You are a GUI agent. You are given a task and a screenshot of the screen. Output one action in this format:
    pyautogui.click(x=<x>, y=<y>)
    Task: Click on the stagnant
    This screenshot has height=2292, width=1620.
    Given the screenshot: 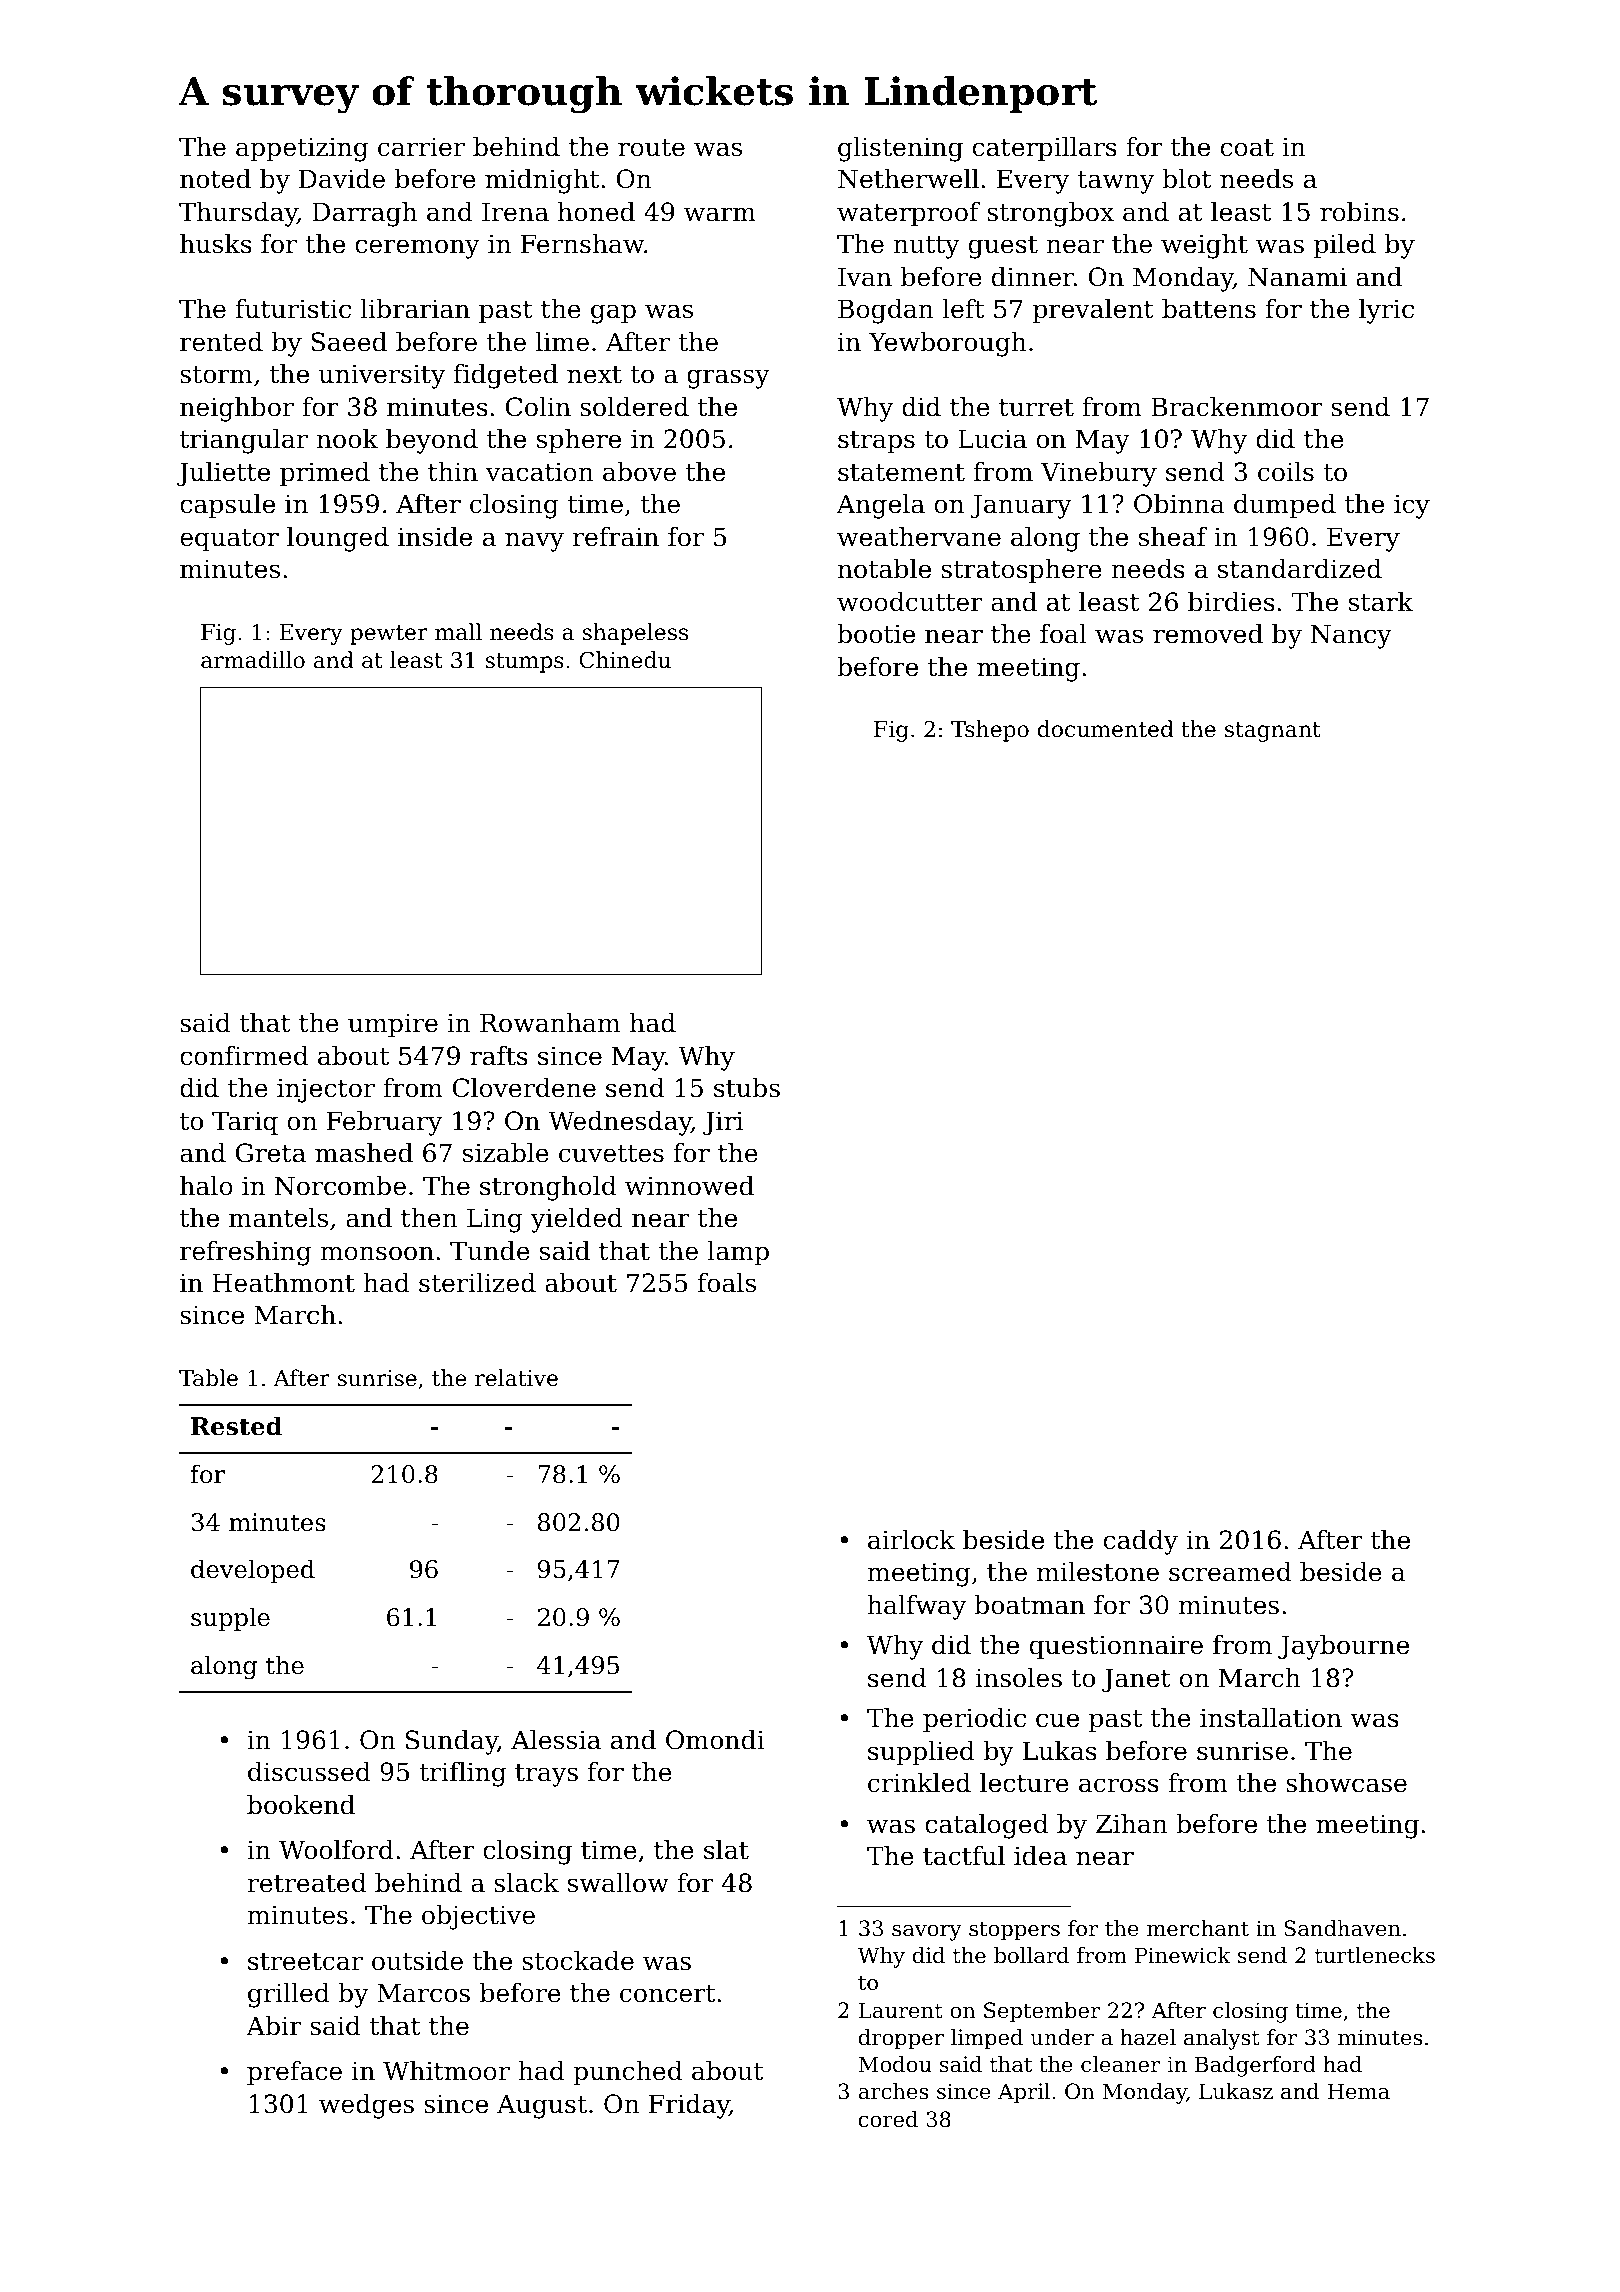 What is the action you would take?
    pyautogui.click(x=1273, y=732)
